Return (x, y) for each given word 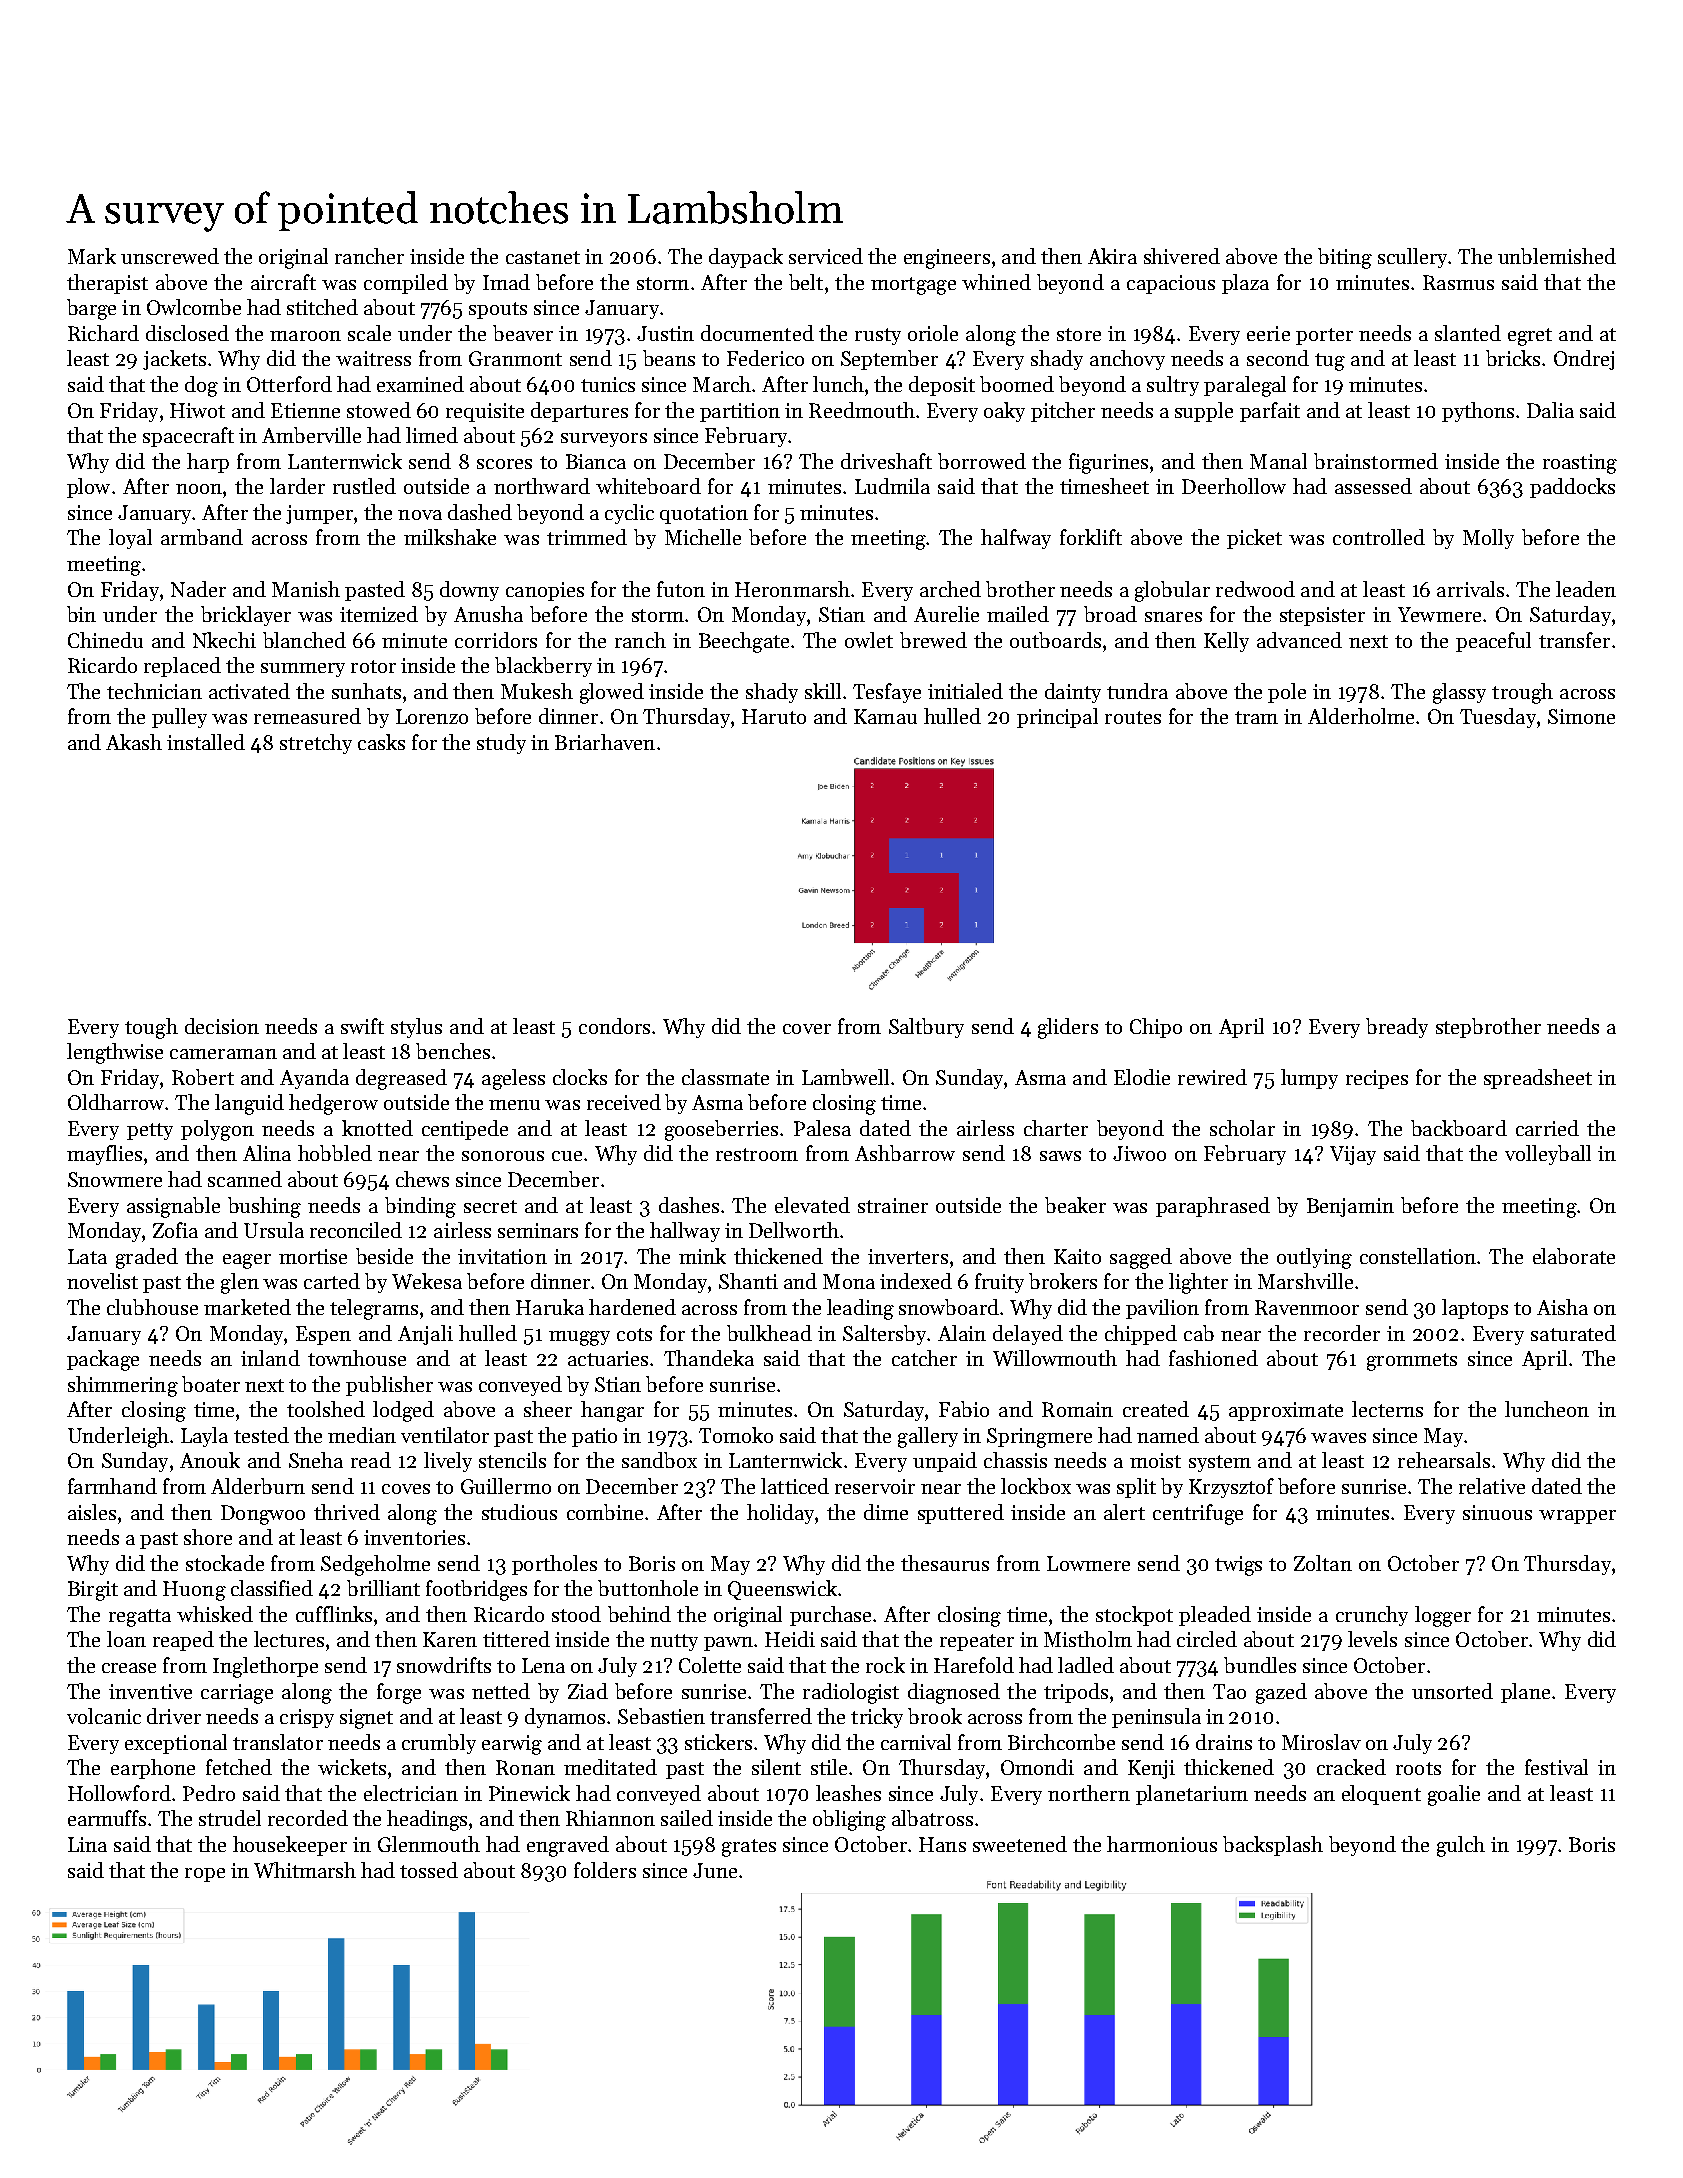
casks (381, 742)
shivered (1182, 256)
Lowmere (1088, 1563)
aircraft (283, 282)
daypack (746, 258)
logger (1443, 1616)
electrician (411, 1793)
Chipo (1156, 1028)
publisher (389, 1386)
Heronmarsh (792, 589)
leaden (1586, 589)
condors (614, 1026)
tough (151, 1028)
